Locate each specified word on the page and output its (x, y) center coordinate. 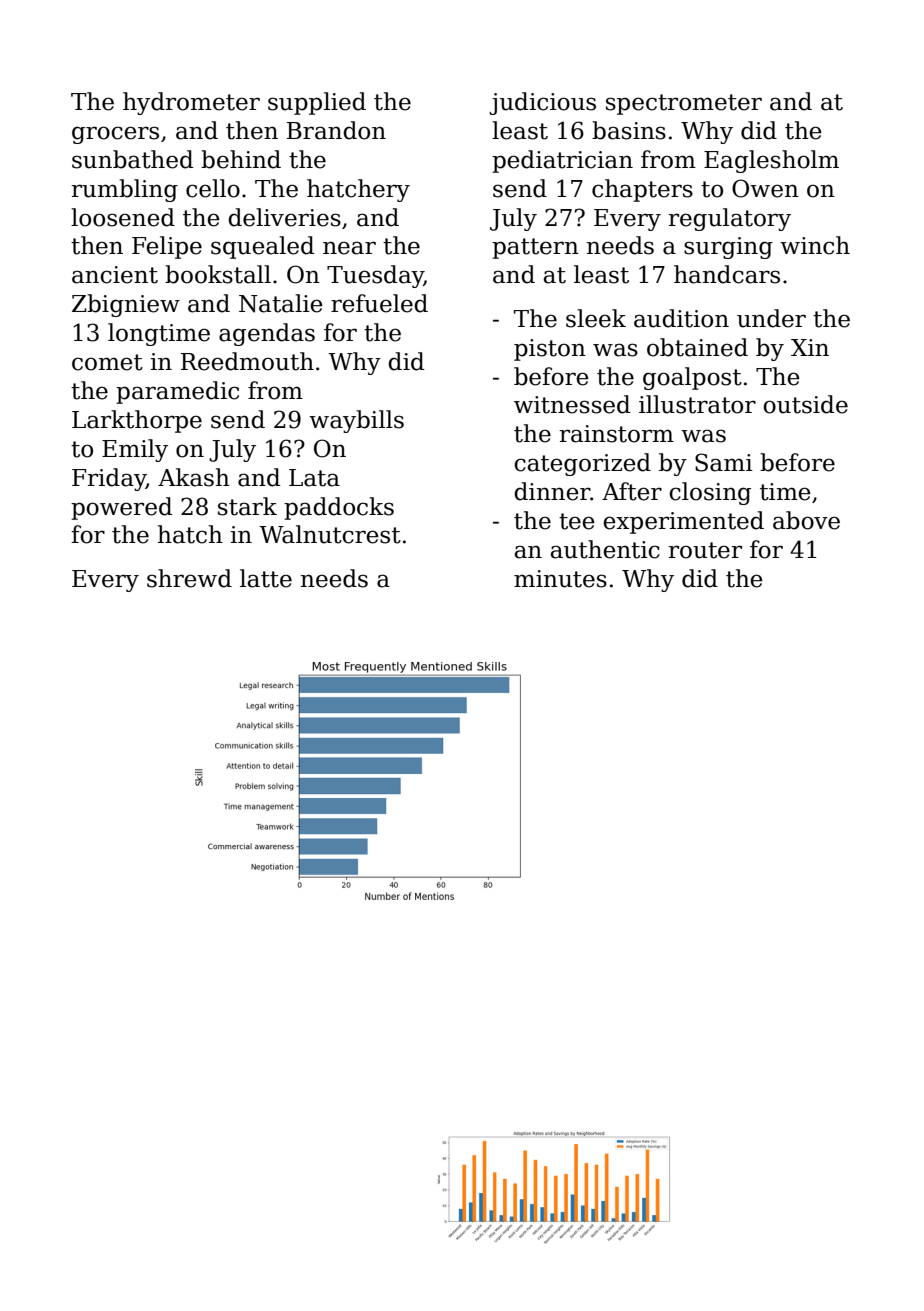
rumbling (125, 190)
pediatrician (562, 161)
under (771, 318)
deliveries (284, 217)
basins (629, 130)
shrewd (189, 578)
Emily (135, 450)
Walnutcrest (330, 534)
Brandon (336, 130)
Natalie (281, 303)
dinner (552, 491)
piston (550, 350)
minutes (560, 579)
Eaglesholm (771, 161)
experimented (683, 522)
